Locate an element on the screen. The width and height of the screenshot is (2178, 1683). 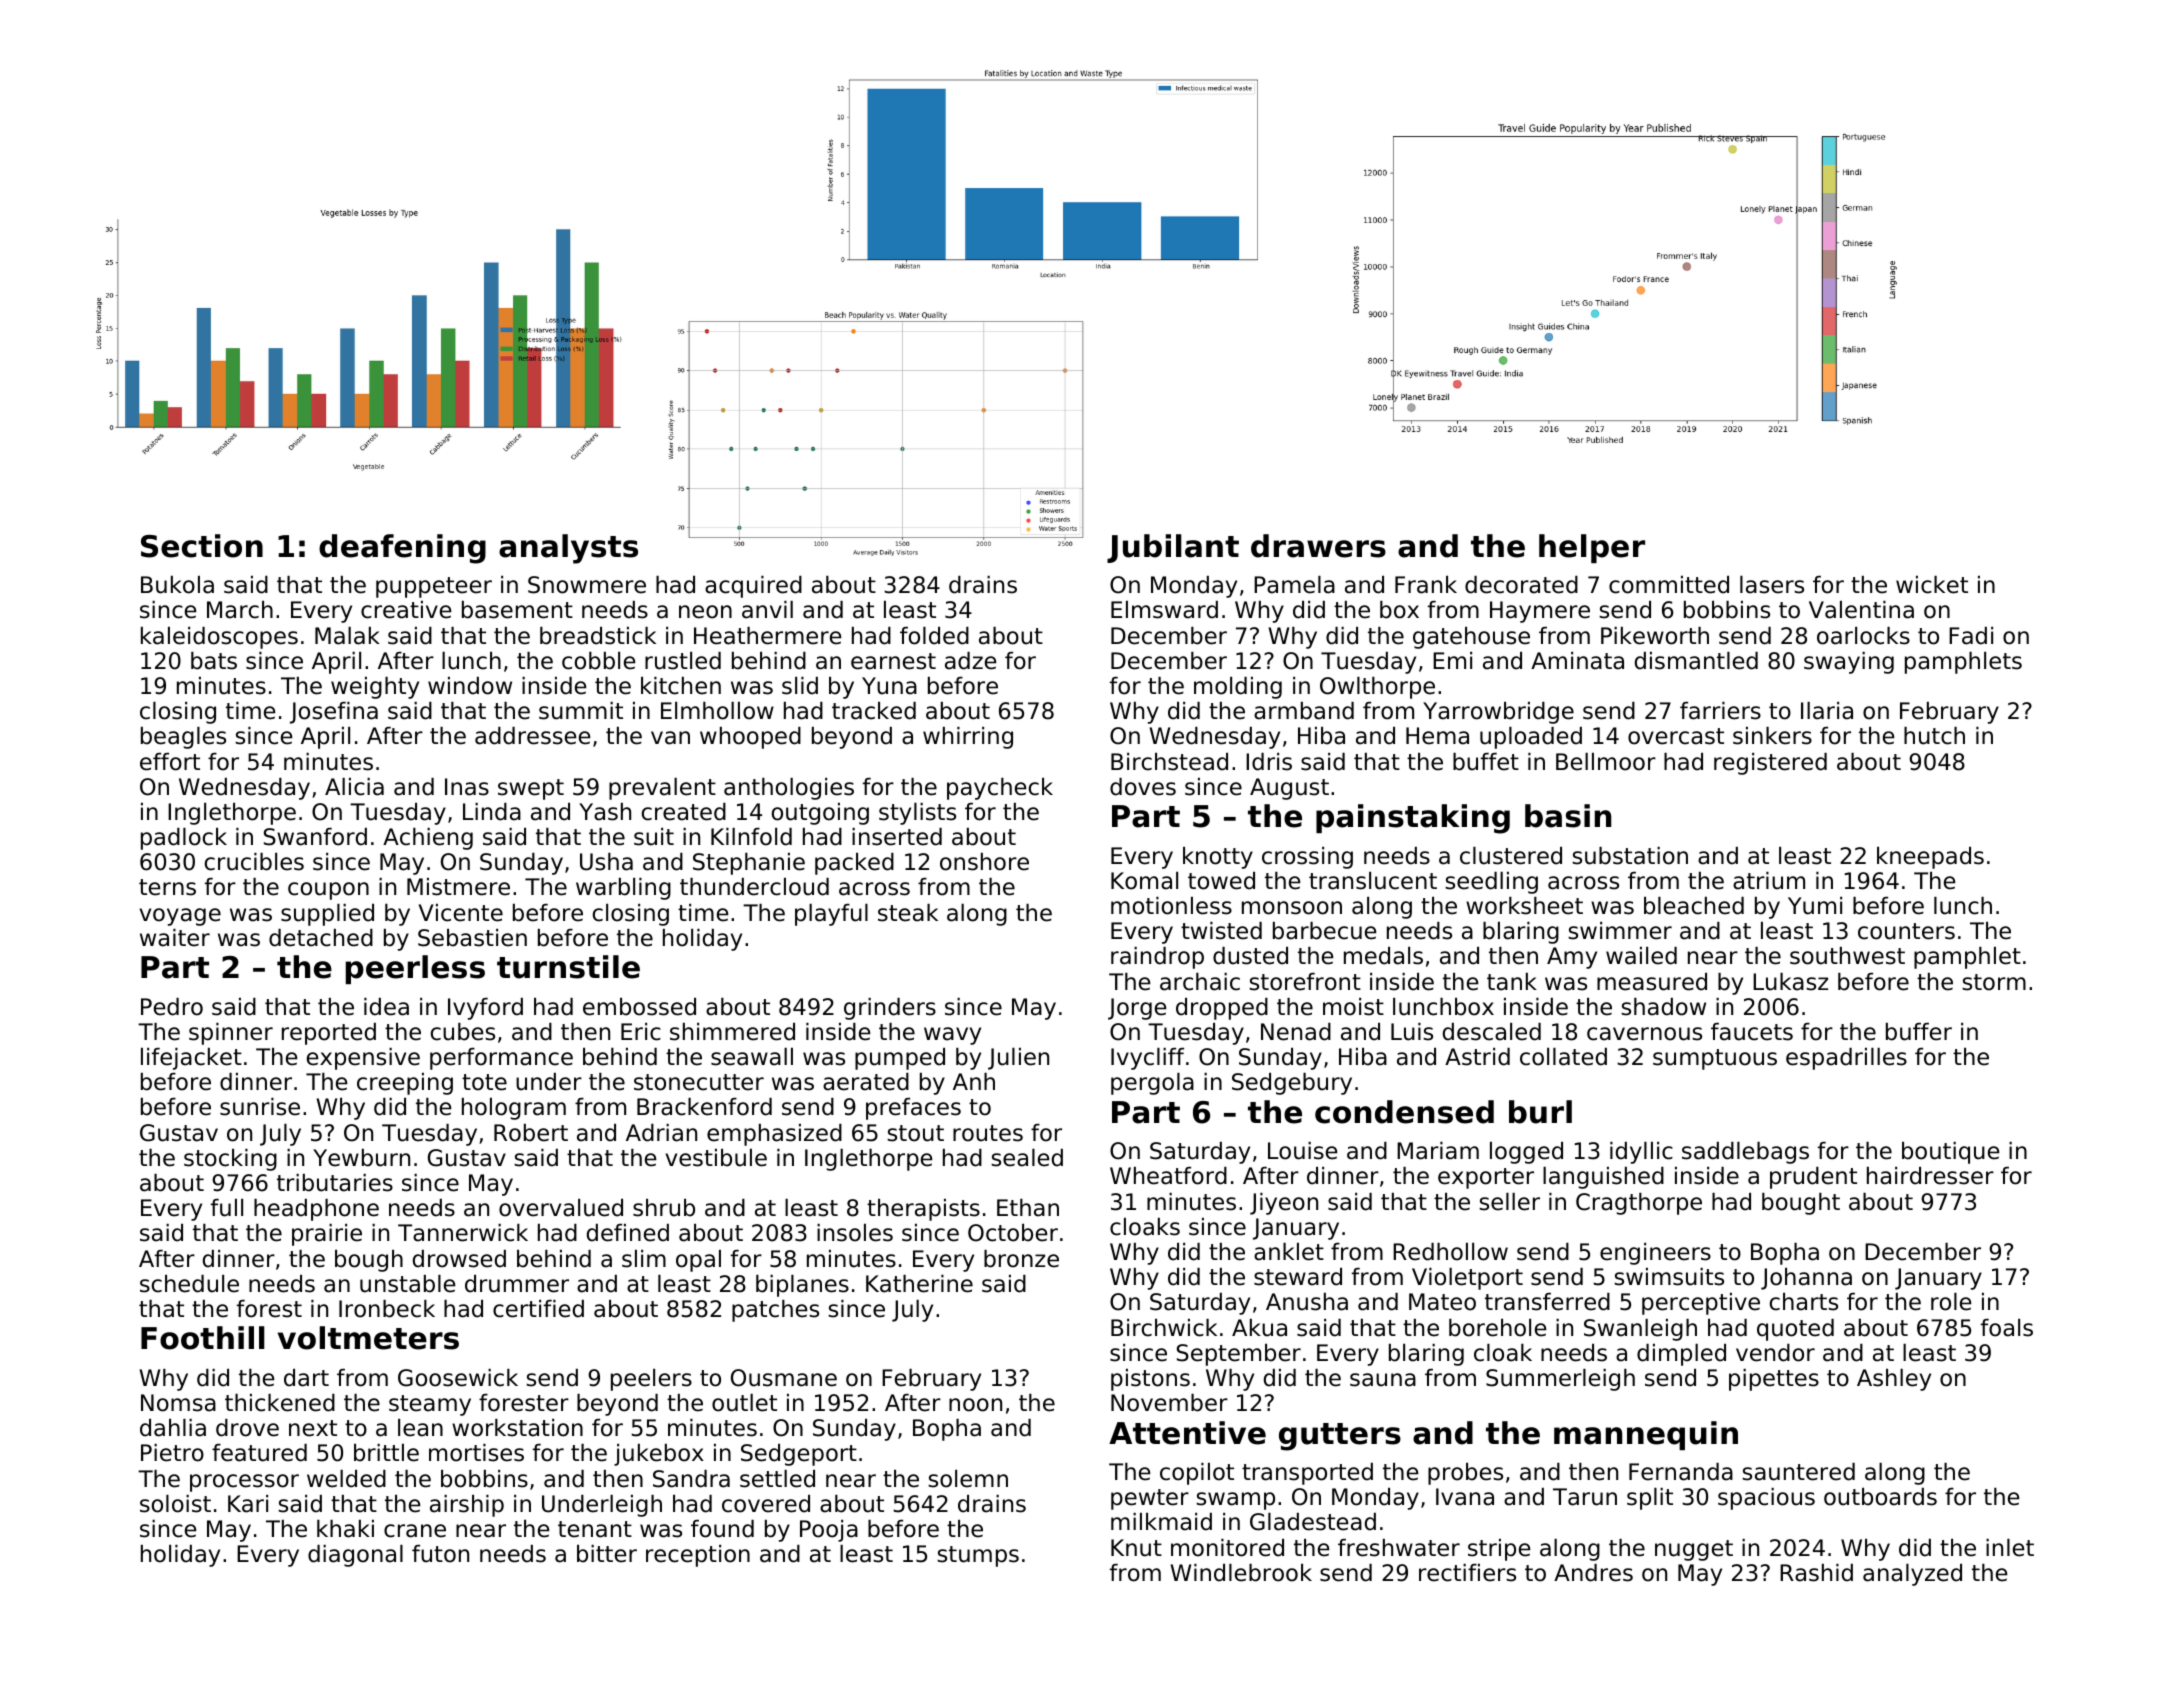
jukebox is located at coordinates (659, 1455).
